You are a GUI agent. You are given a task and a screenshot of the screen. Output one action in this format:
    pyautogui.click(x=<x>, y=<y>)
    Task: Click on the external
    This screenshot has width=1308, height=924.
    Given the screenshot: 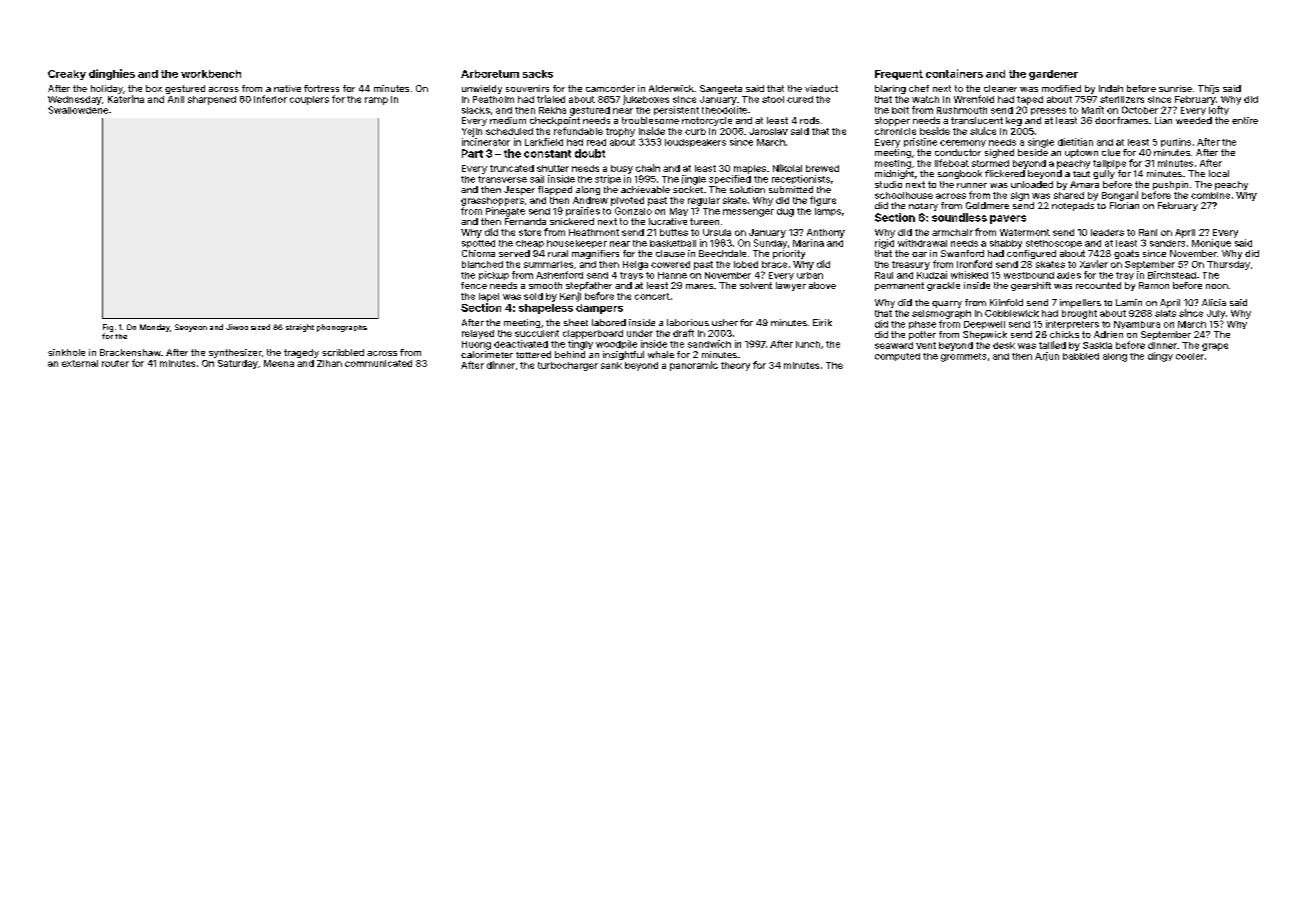 What is the action you would take?
    pyautogui.click(x=80, y=363)
